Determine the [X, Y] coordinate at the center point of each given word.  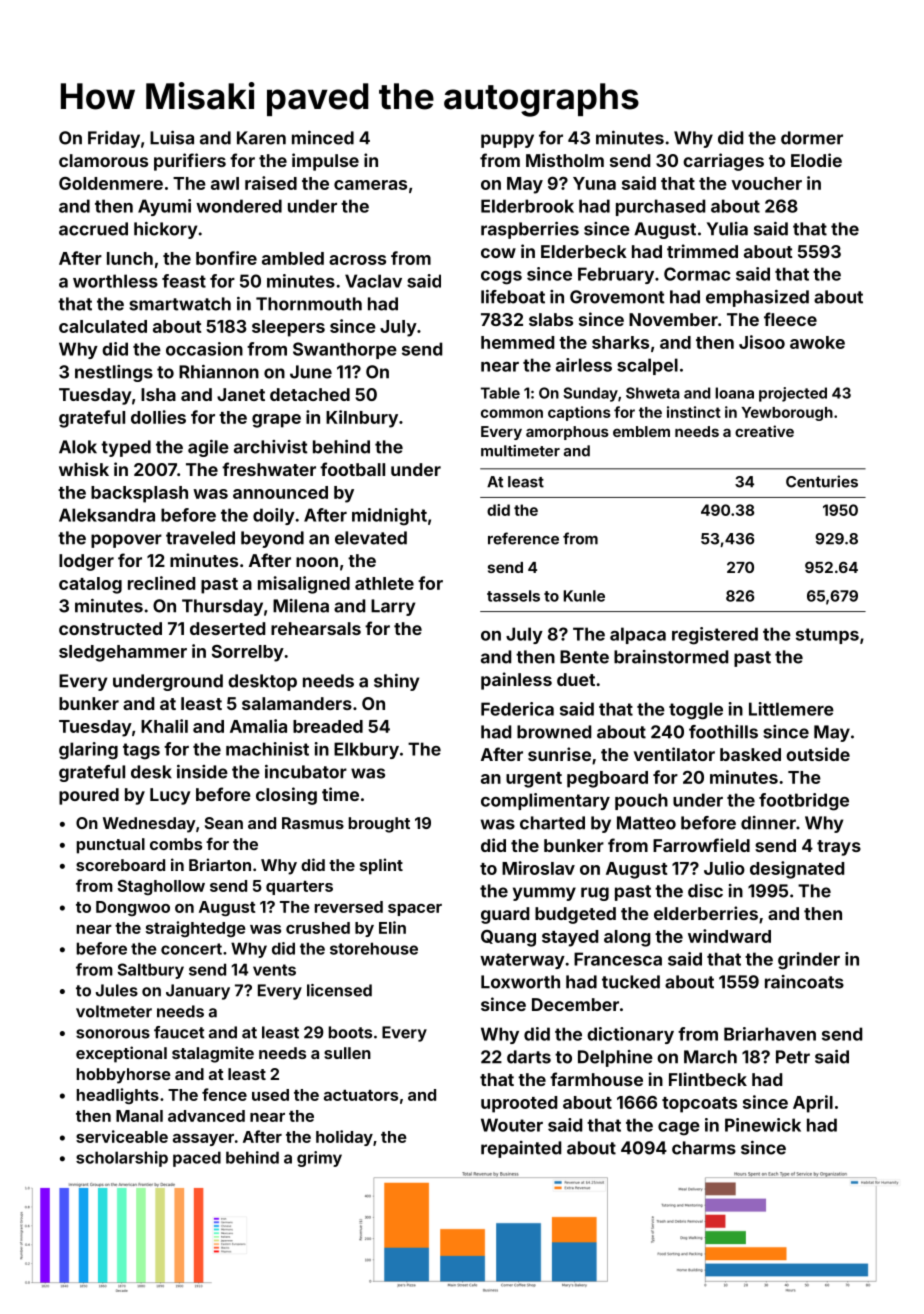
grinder [809, 961]
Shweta [653, 393]
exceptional [121, 1054]
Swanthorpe [345, 350]
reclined [161, 583]
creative [764, 431]
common [512, 413]
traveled [200, 538]
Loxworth [520, 982]
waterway [522, 961]
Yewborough [787, 414]
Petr [793, 1057]
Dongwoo [133, 908]
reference [523, 538]
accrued [93, 229]
